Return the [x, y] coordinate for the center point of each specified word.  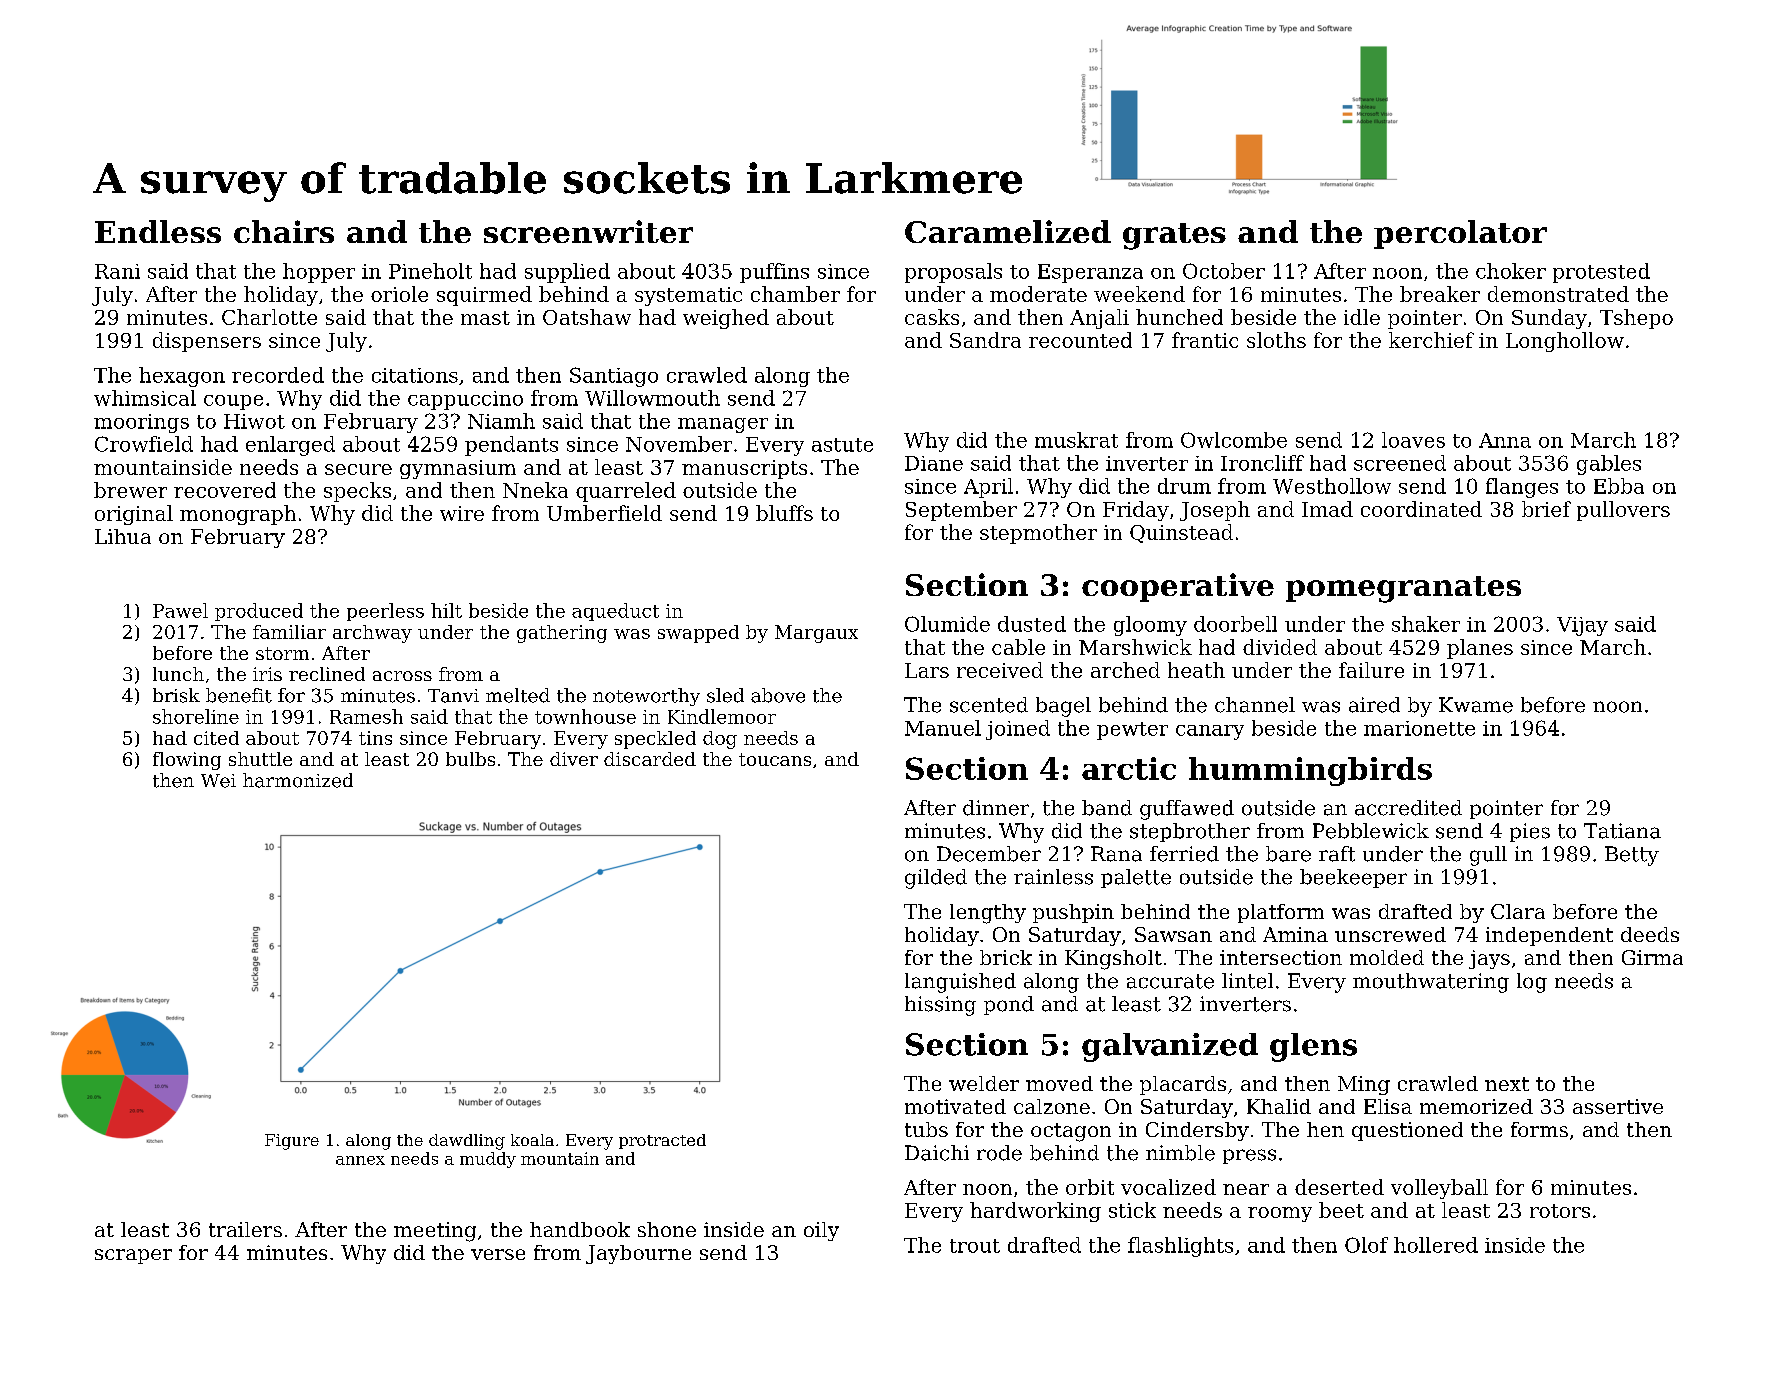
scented [989, 705]
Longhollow [1565, 342]
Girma [1652, 957]
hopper [319, 273]
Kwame [1476, 705]
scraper [133, 1256]
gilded [936, 879]
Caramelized [1008, 231]
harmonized [298, 780]
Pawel [180, 610]
